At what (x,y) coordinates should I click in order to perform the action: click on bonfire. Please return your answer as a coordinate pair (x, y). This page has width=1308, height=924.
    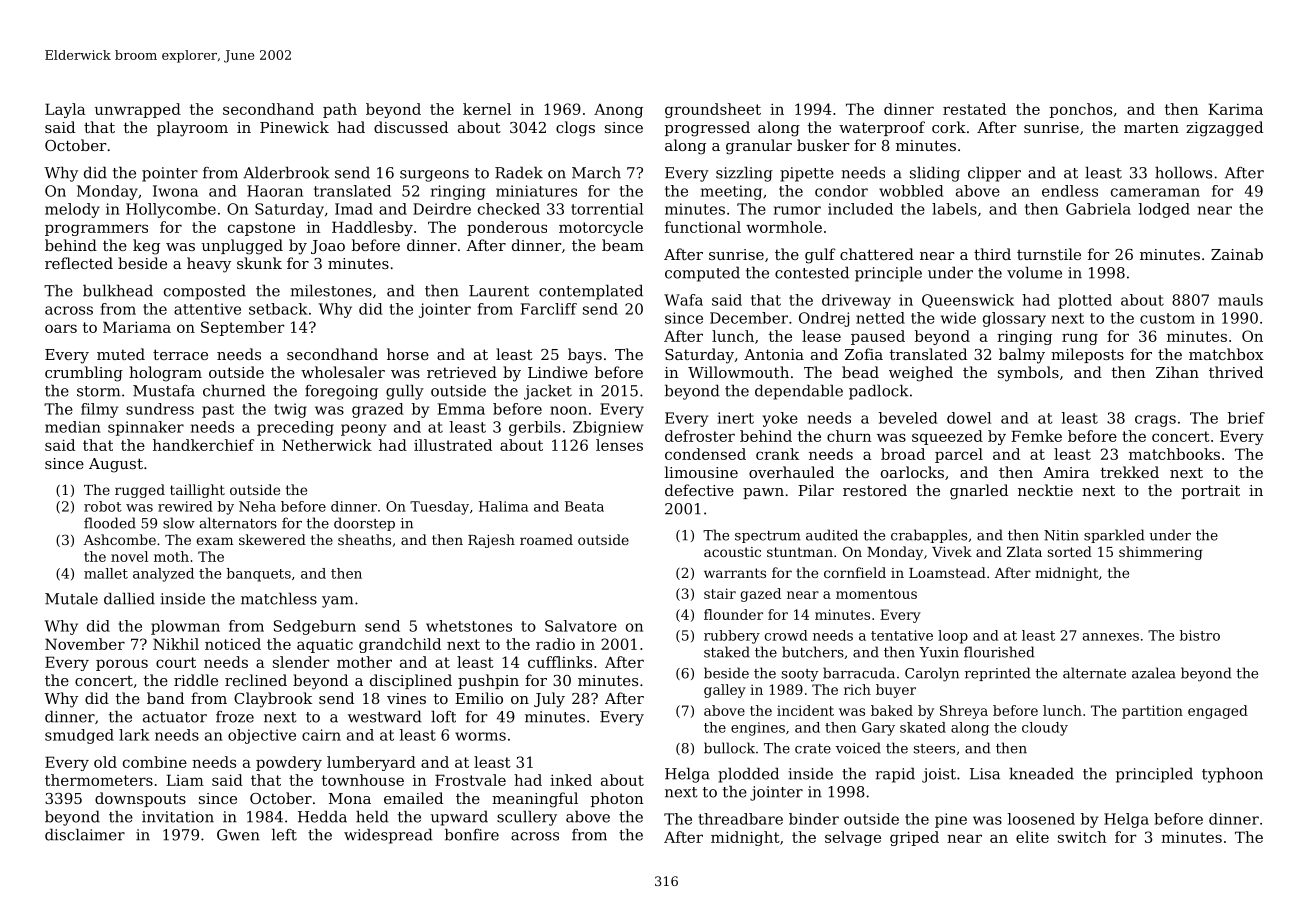
    Looking at the image, I should click on (472, 834).
